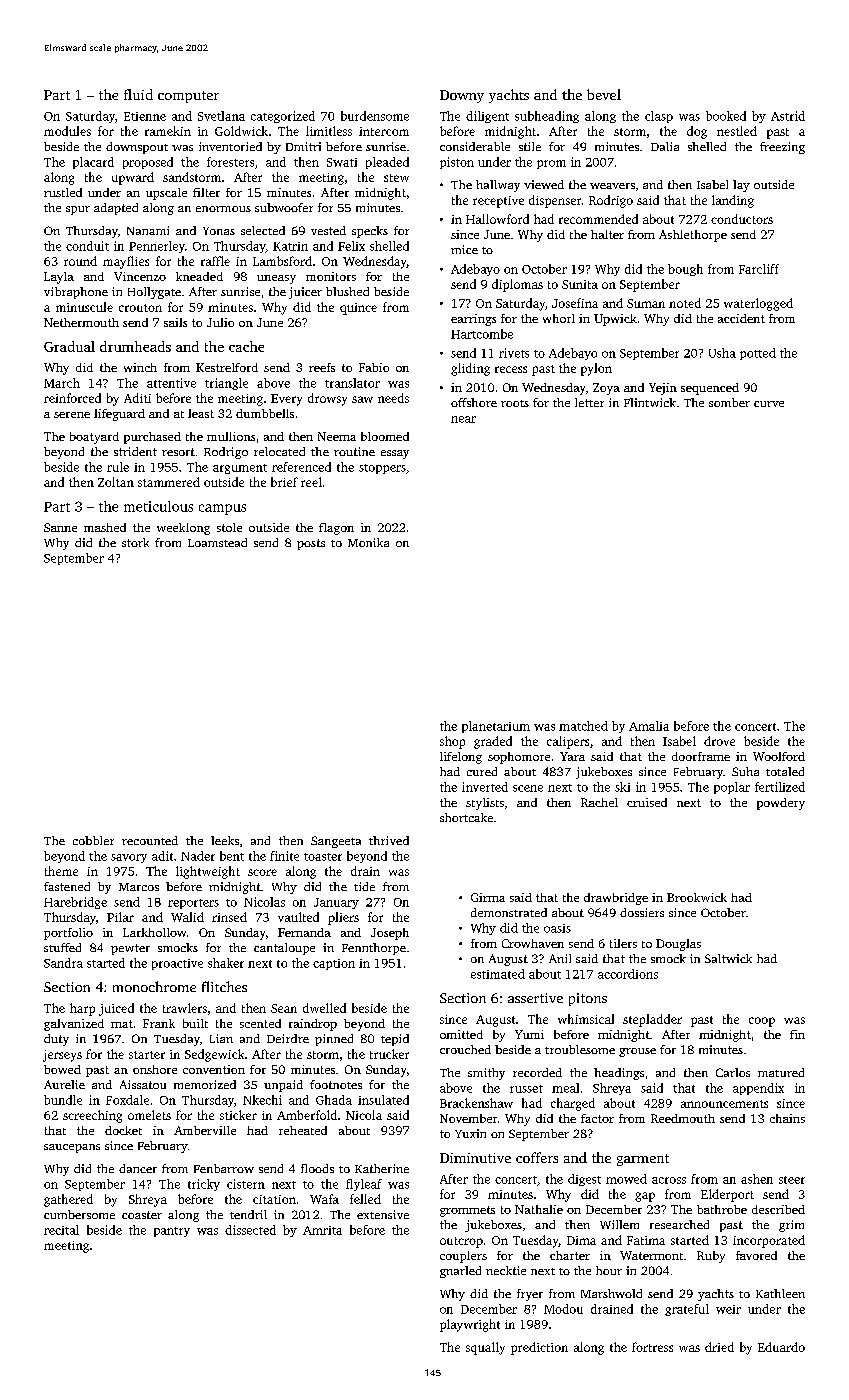  What do you see at coordinates (138, 94) in the screenshot?
I see `fluid` at bounding box center [138, 94].
